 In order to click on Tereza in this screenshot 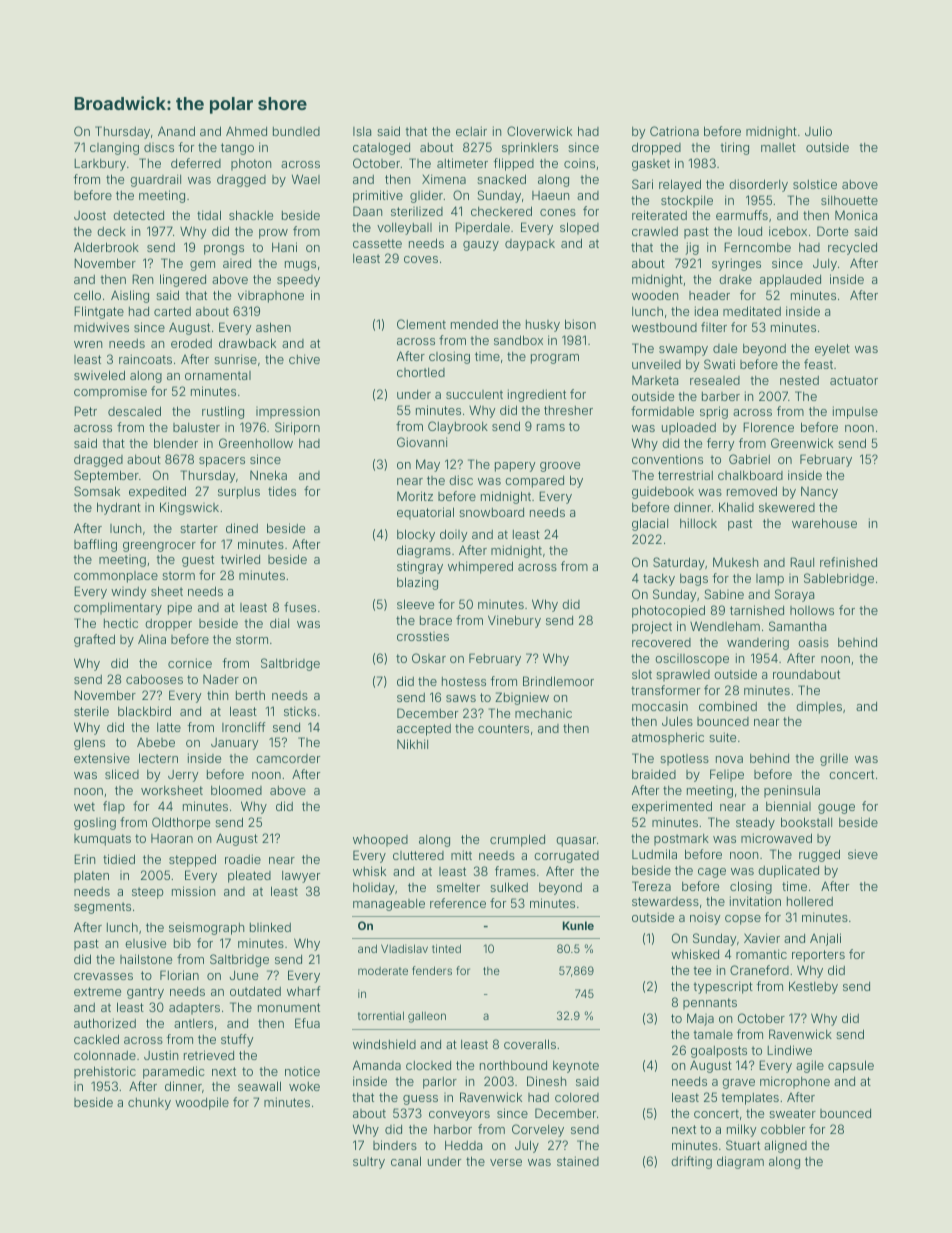, I will do `click(651, 886)`.
